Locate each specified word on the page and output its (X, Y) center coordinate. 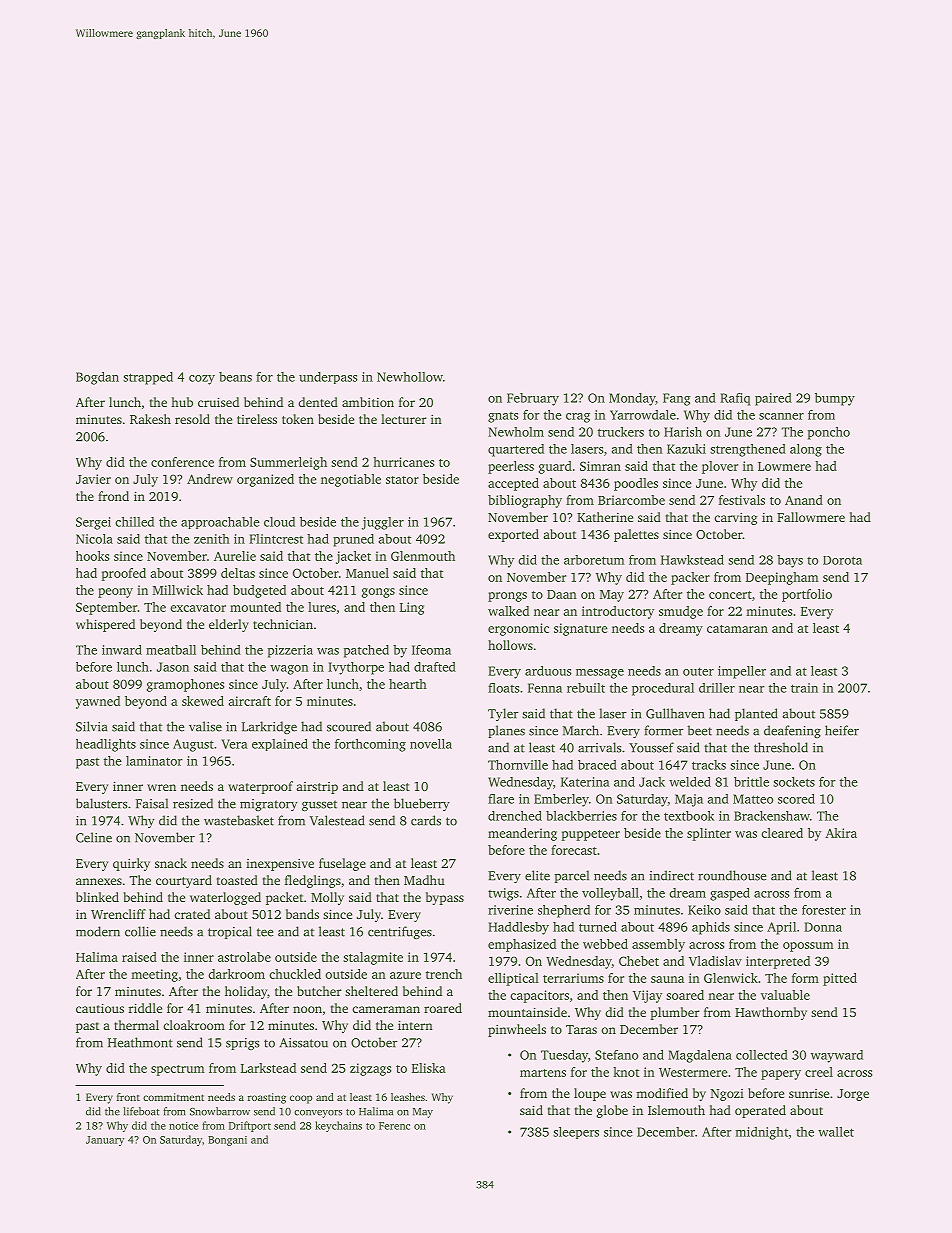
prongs (507, 597)
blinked (97, 897)
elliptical (513, 979)
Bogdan (97, 378)
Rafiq (735, 399)
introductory (618, 612)
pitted (840, 979)
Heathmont (140, 1042)
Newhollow (410, 377)
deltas (238, 573)
